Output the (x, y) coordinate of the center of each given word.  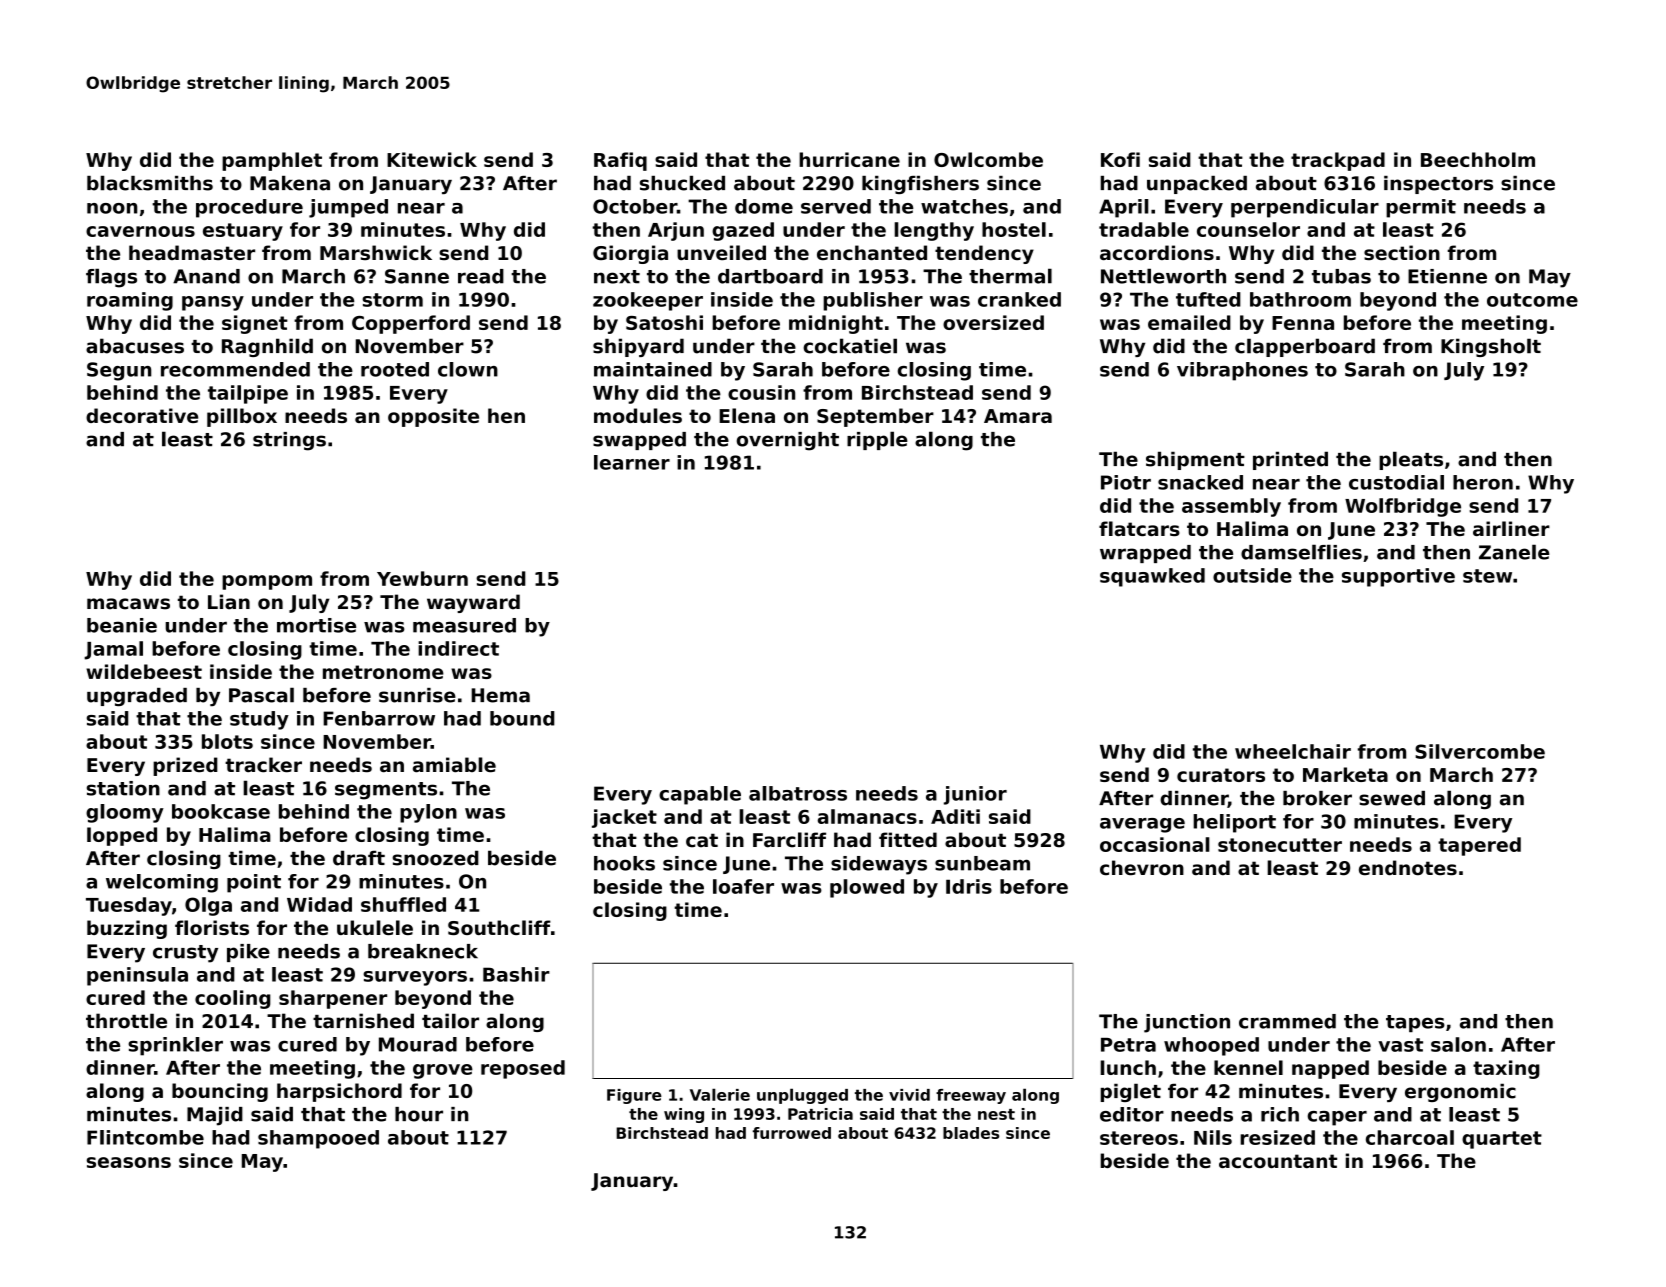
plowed (867, 888)
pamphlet (272, 161)
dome (764, 206)
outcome (1532, 300)
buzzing (127, 929)
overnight (788, 441)
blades (971, 1133)
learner (632, 462)
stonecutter (1280, 845)
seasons (129, 1162)
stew (1487, 576)
